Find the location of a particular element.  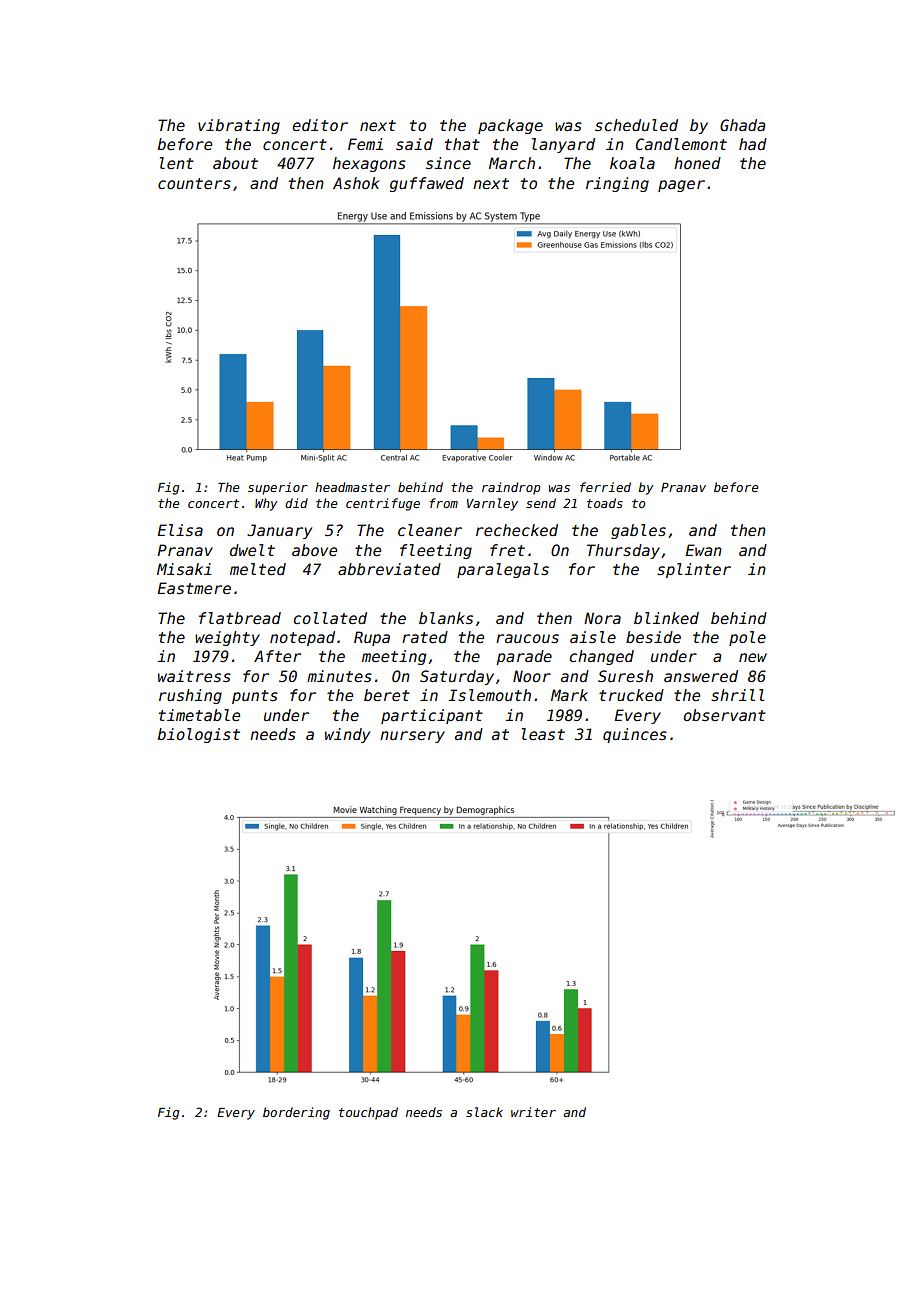

pager is located at coordinates (681, 186).
